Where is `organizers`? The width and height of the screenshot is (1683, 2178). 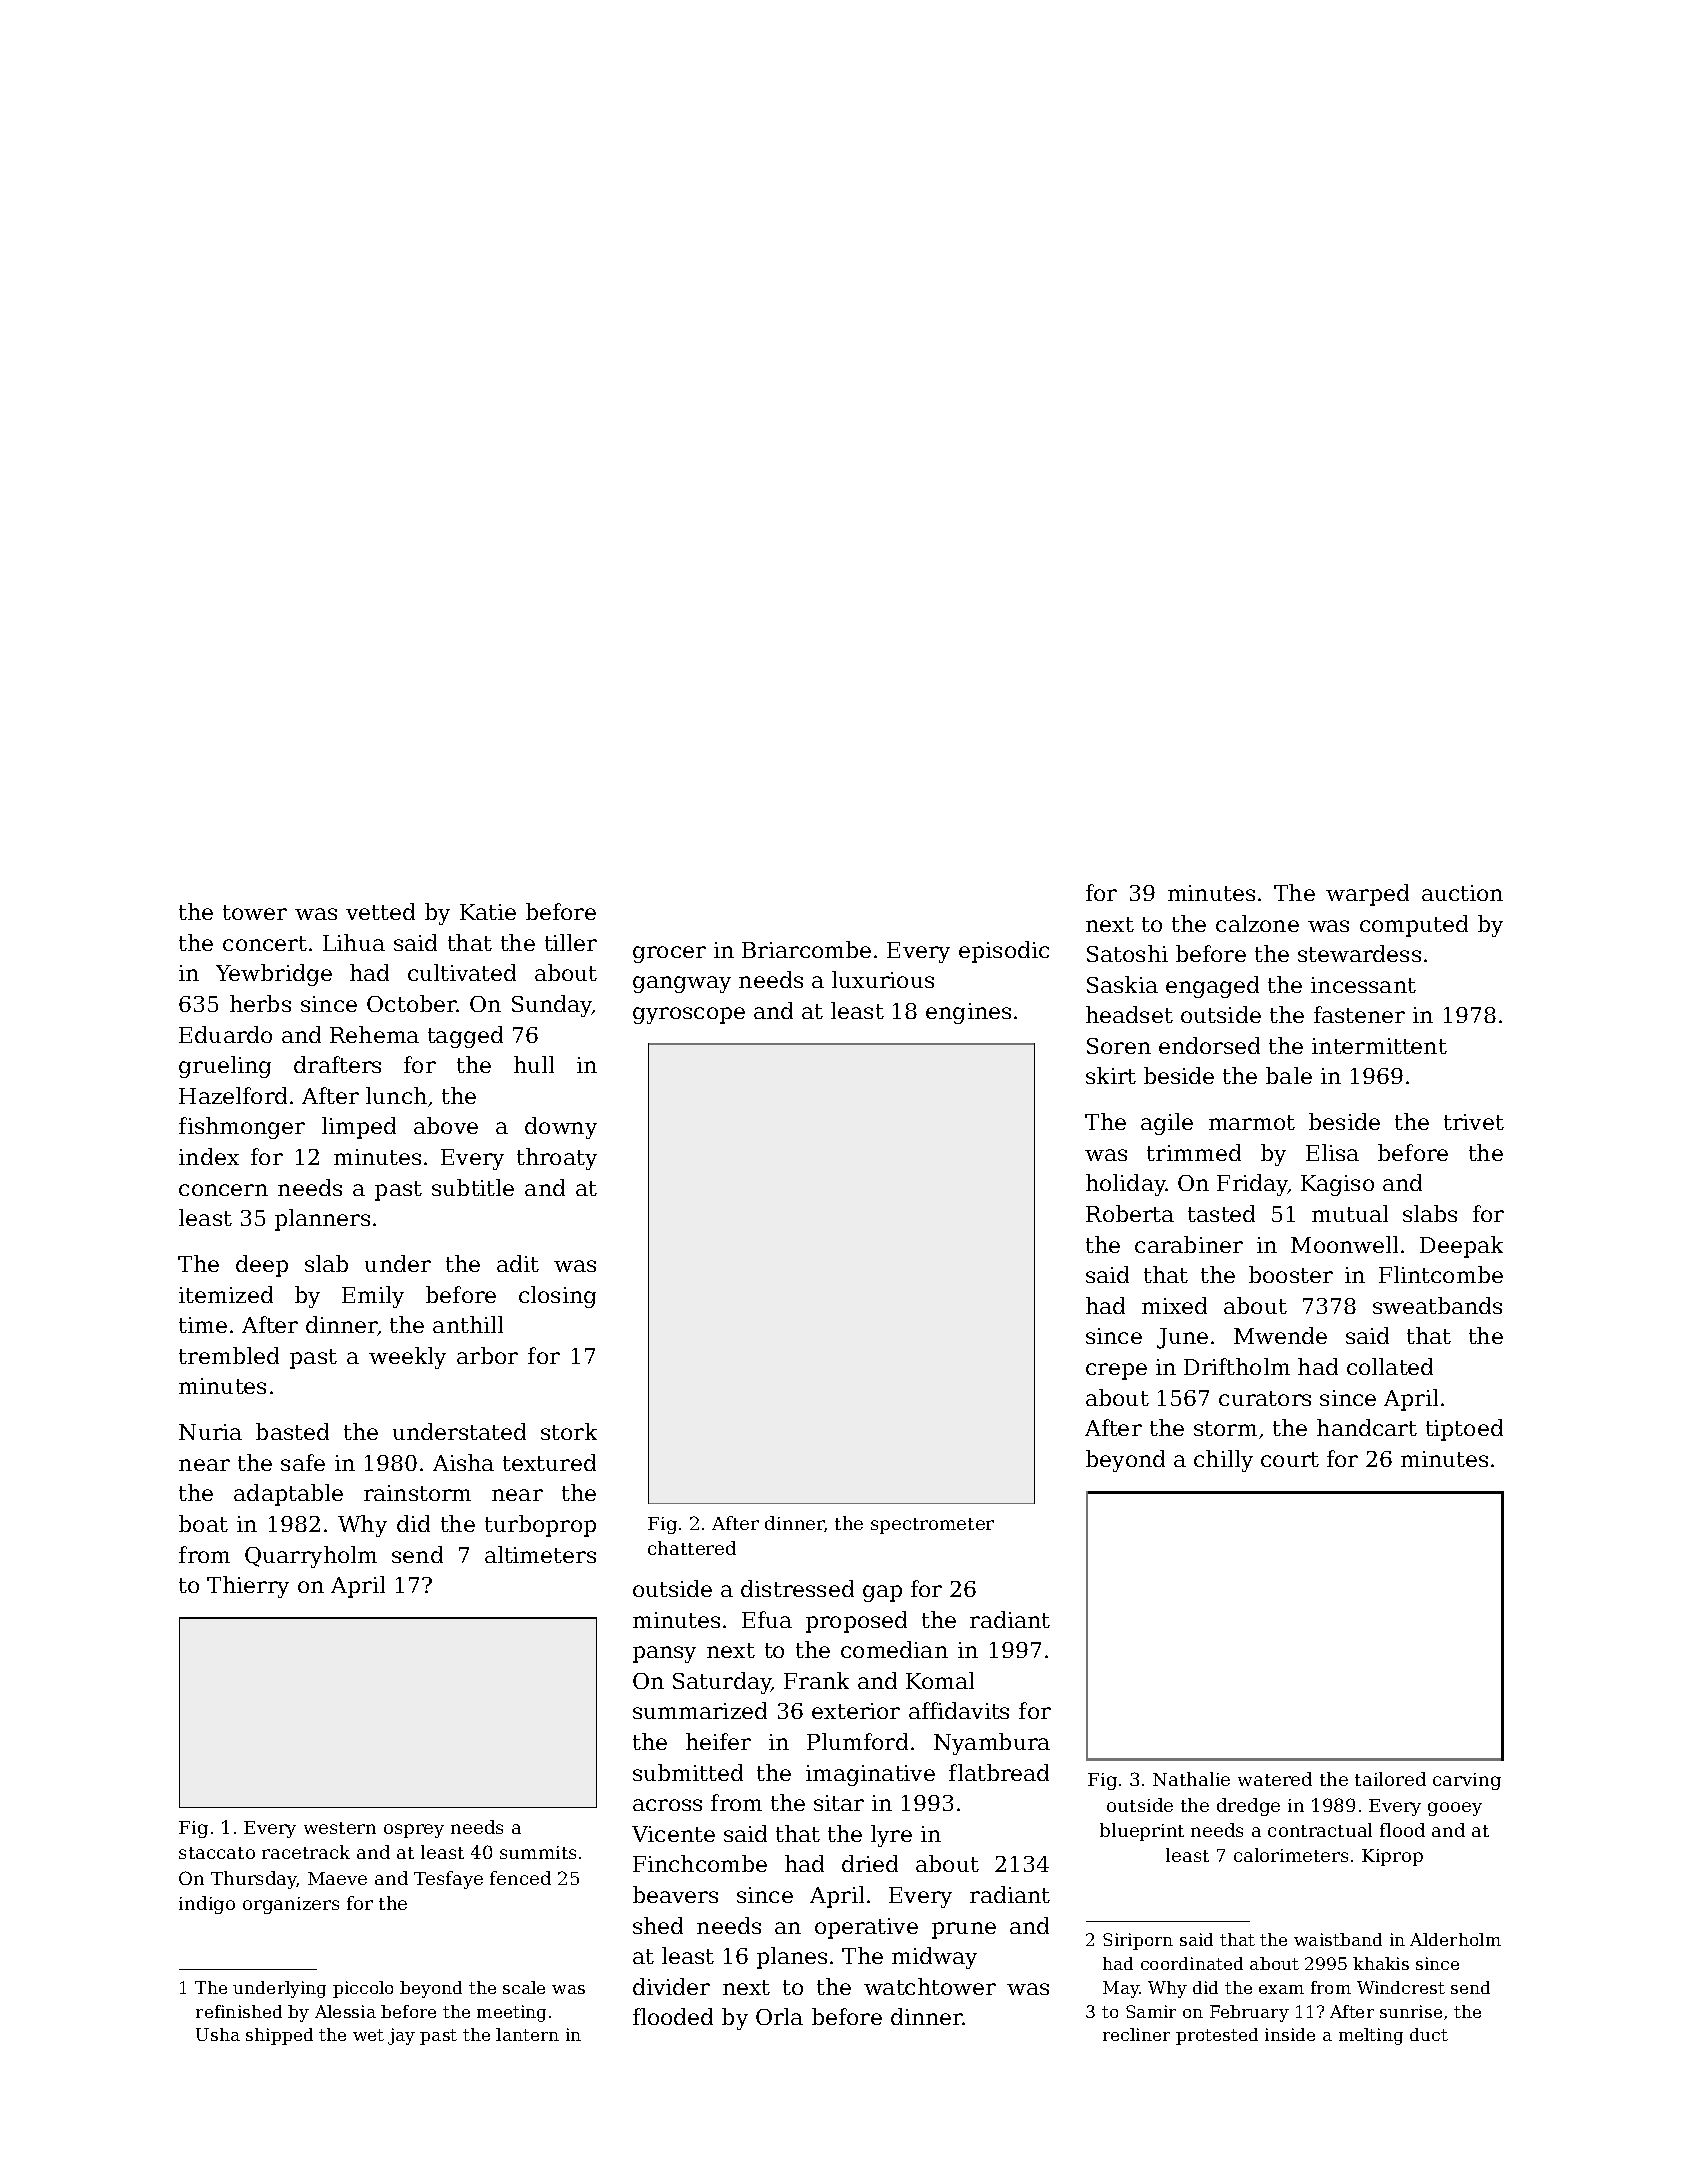
organizers is located at coordinates (291, 1905).
